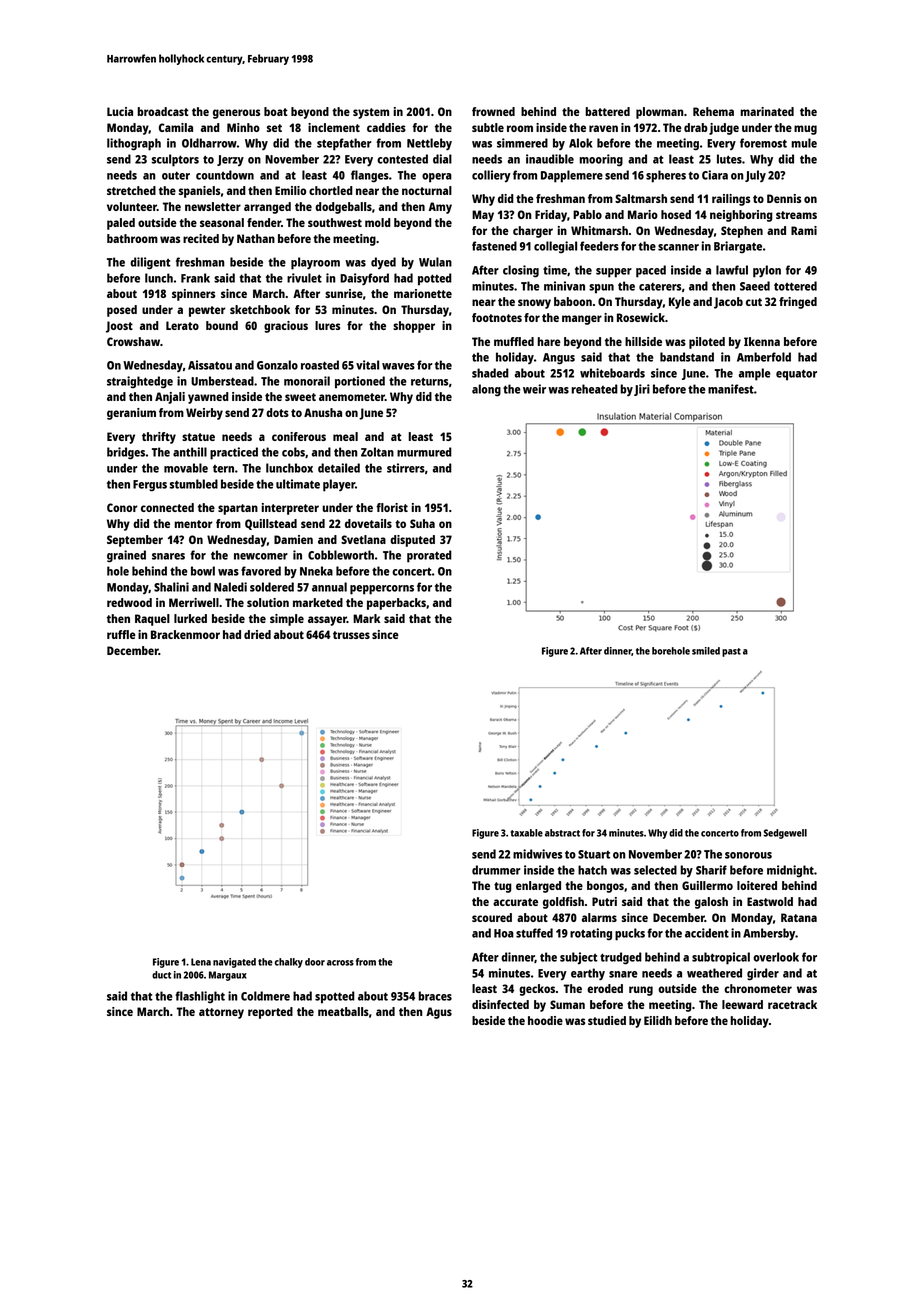 Image resolution: width=924 pixels, height=1308 pixels. What do you see at coordinates (378, 222) in the page?
I see `mold` at bounding box center [378, 222].
